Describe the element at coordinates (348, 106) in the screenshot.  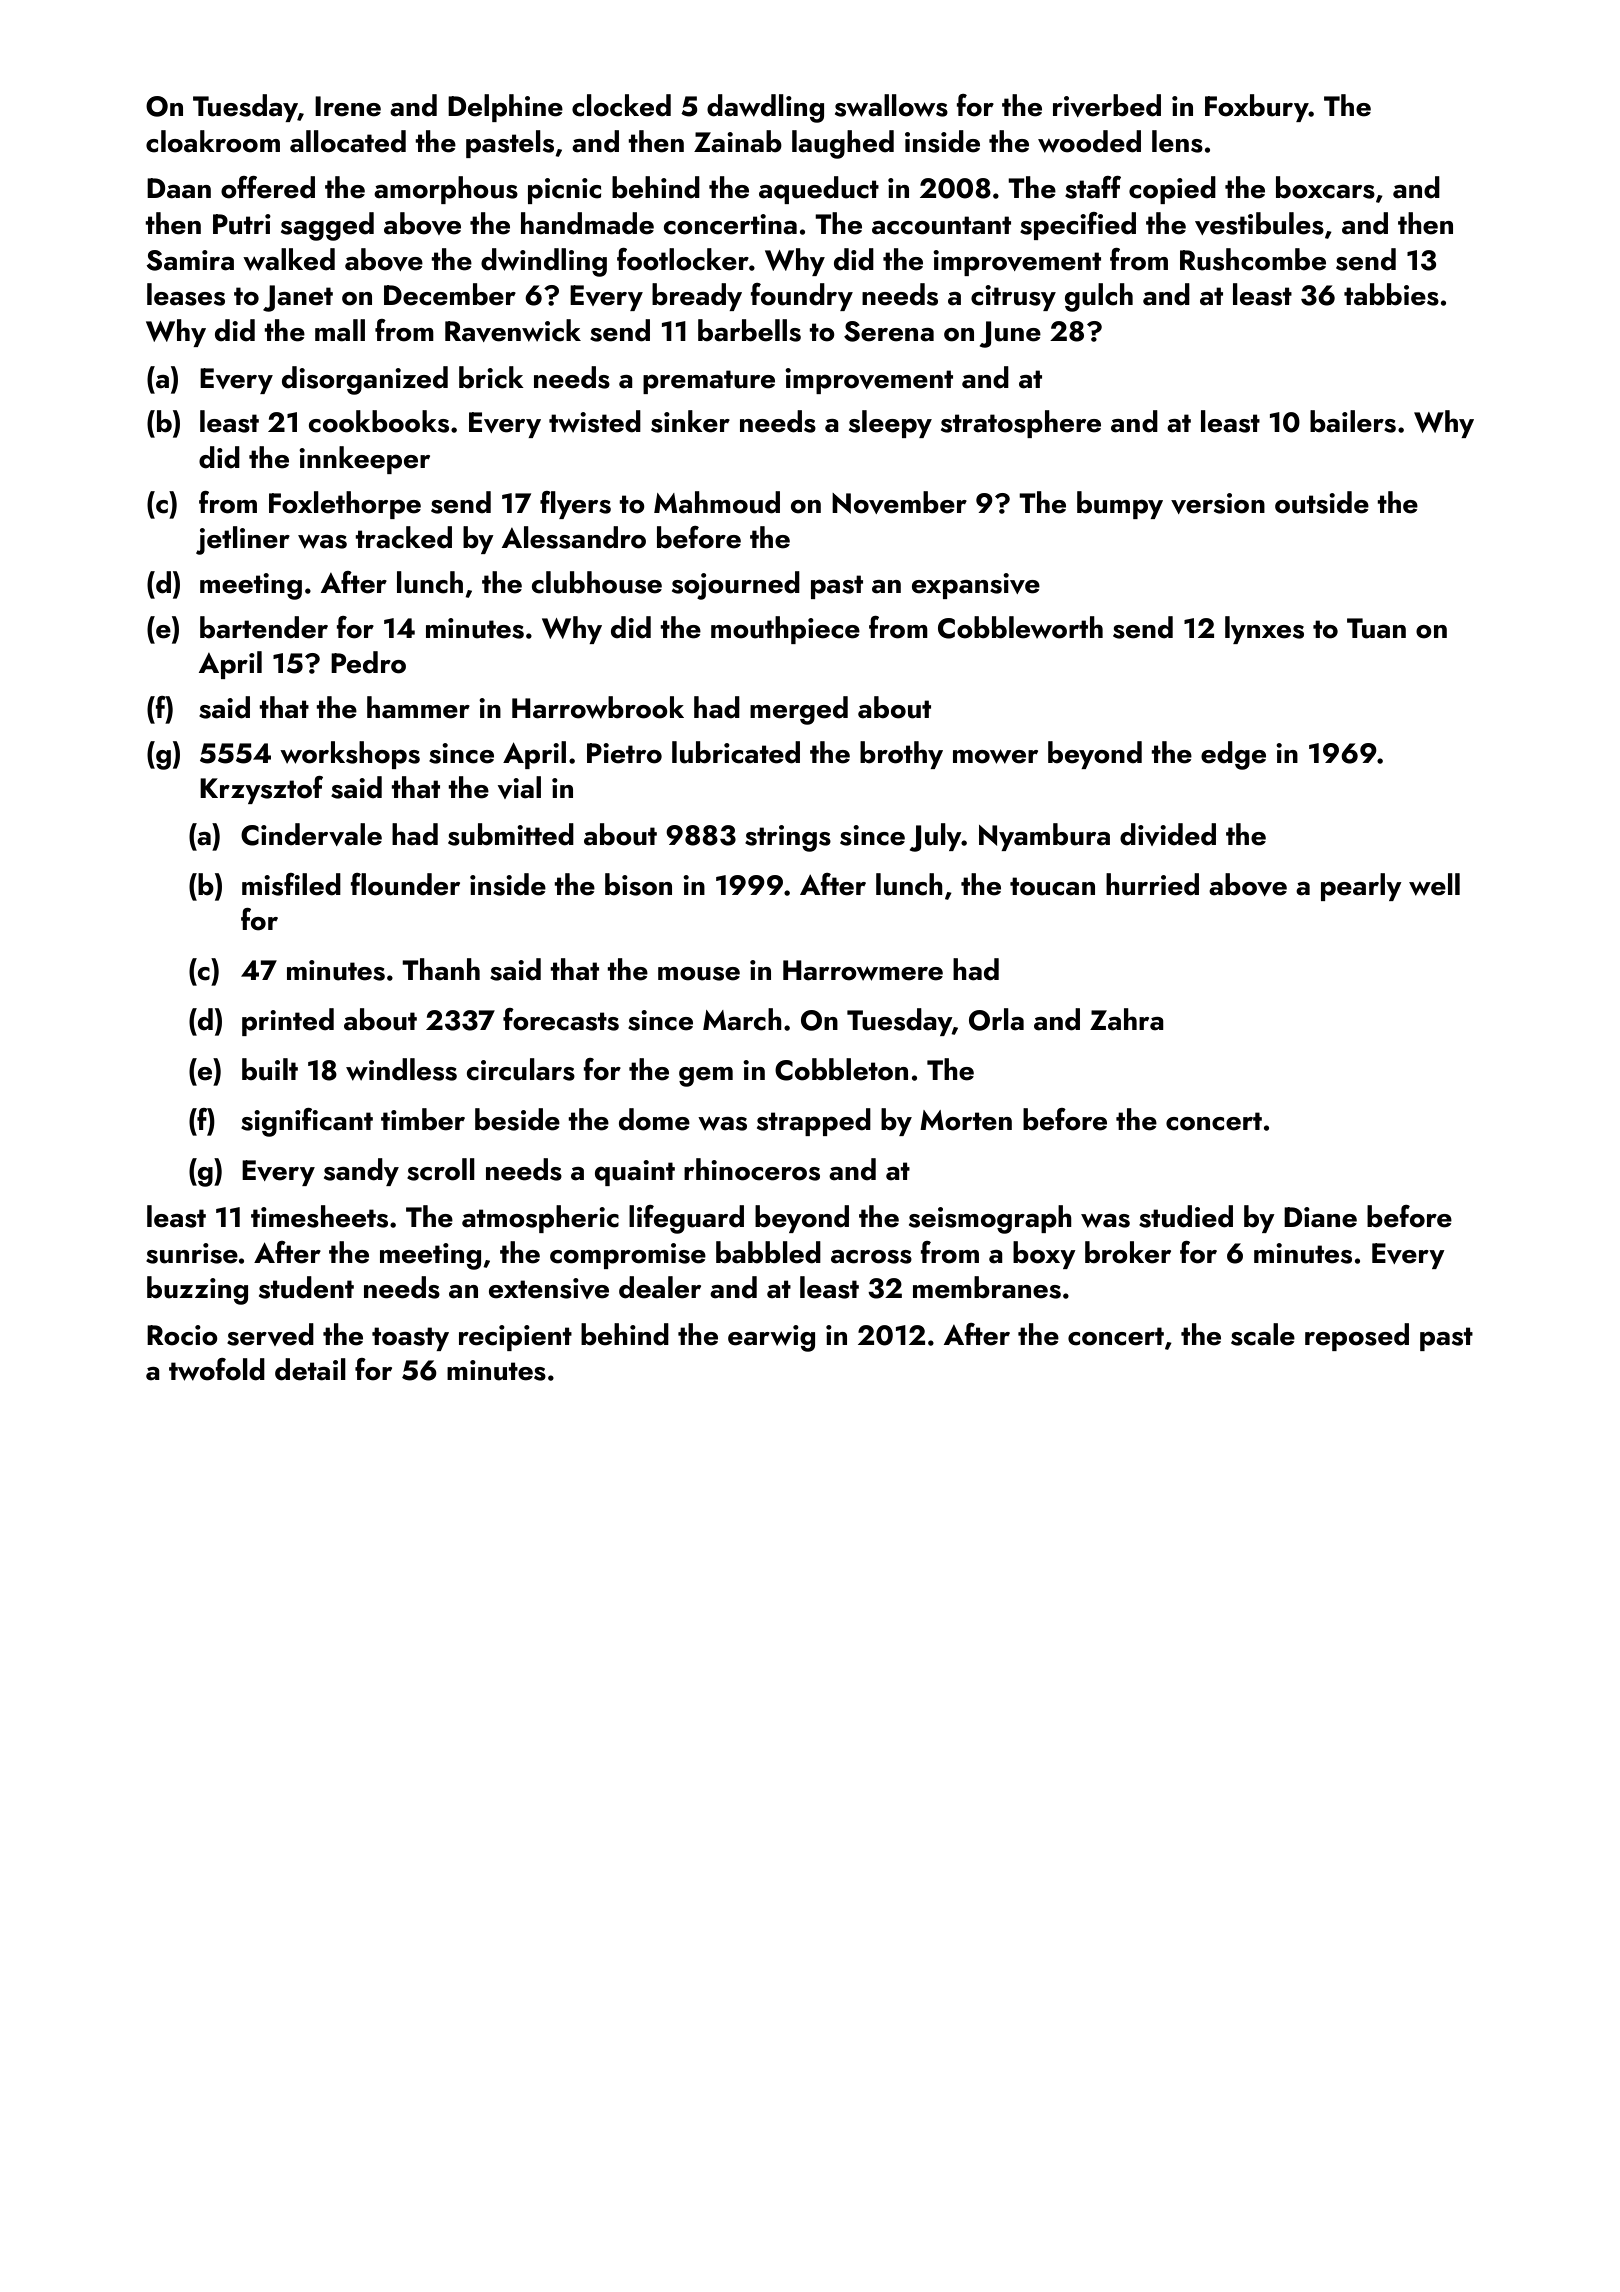
I see `Irene` at that location.
